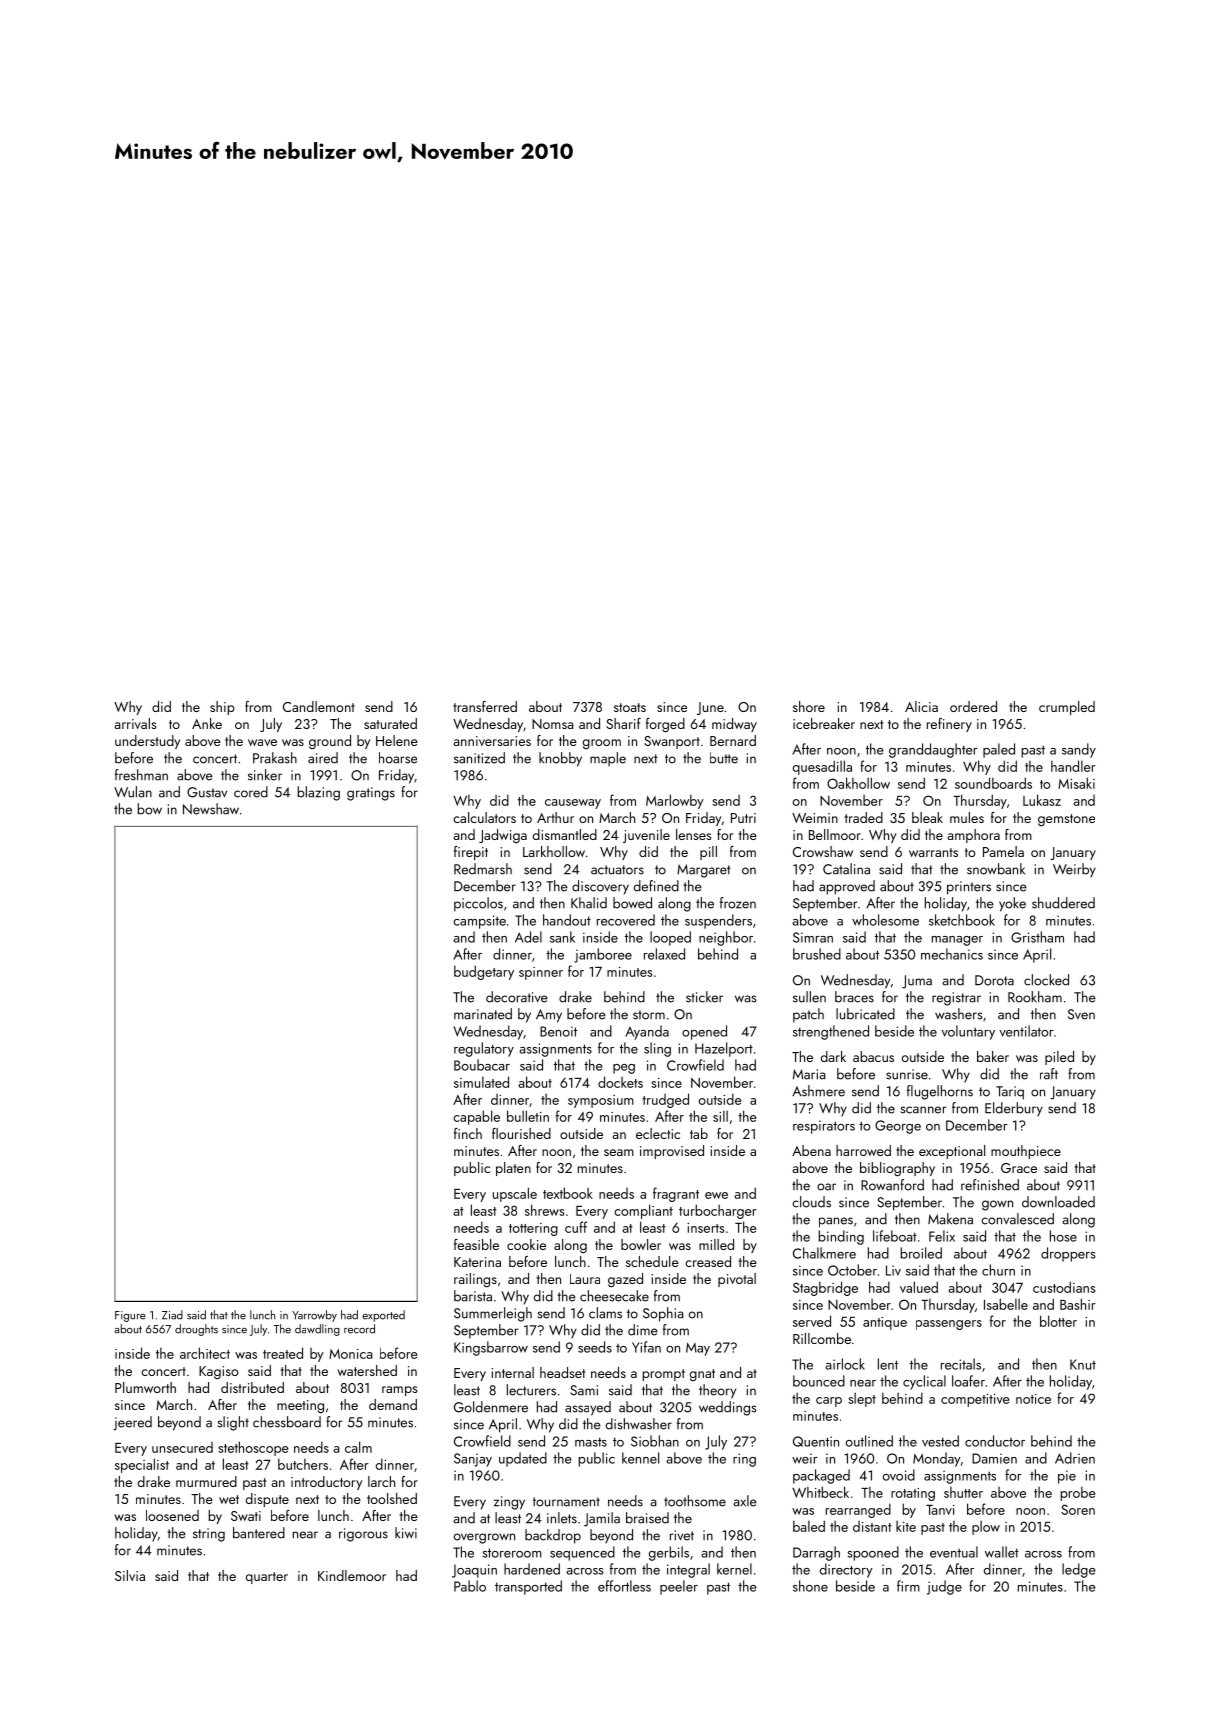  What do you see at coordinates (863, 1150) in the page?
I see `harrowed` at bounding box center [863, 1150].
